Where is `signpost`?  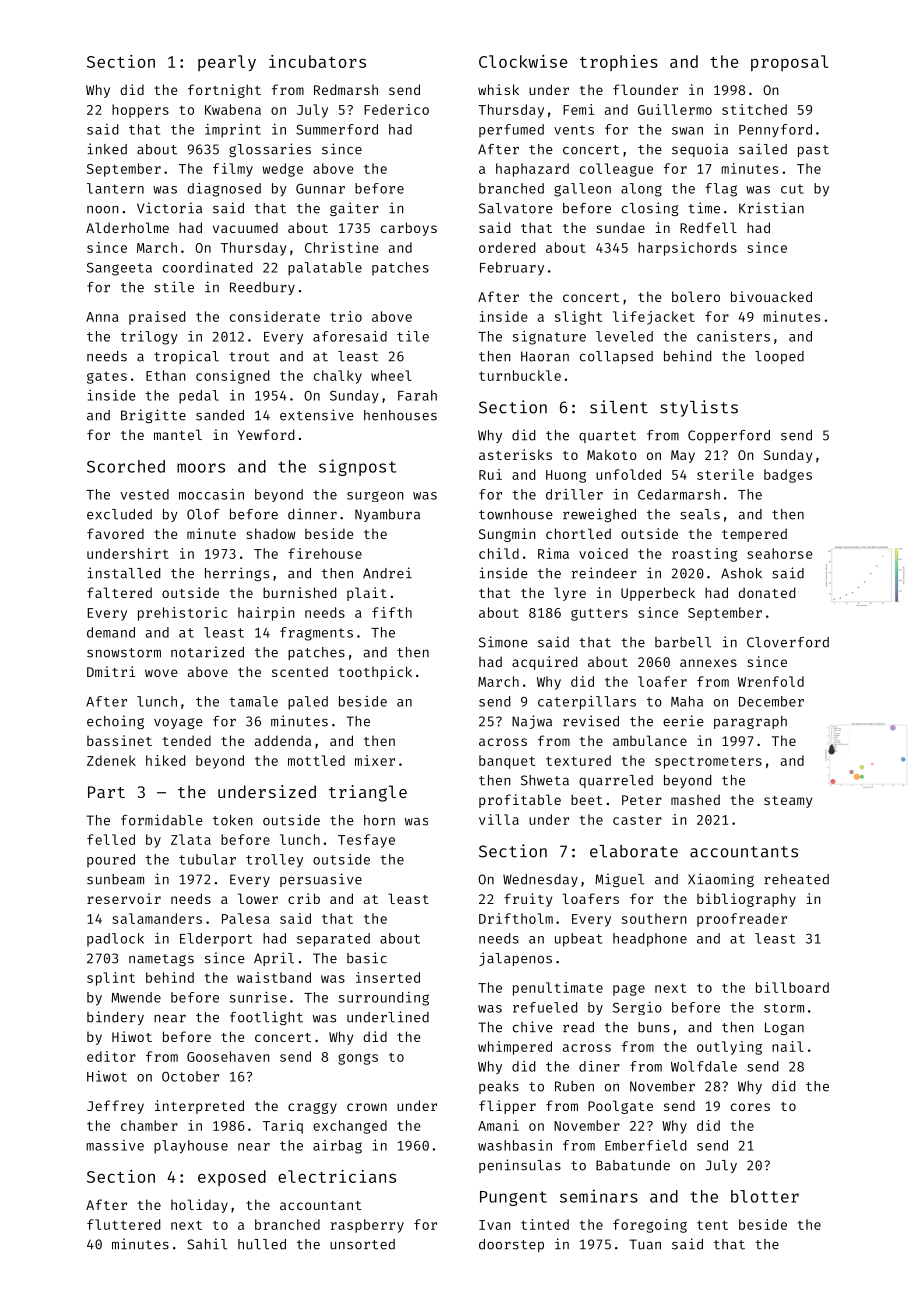 signpost is located at coordinates (357, 467).
